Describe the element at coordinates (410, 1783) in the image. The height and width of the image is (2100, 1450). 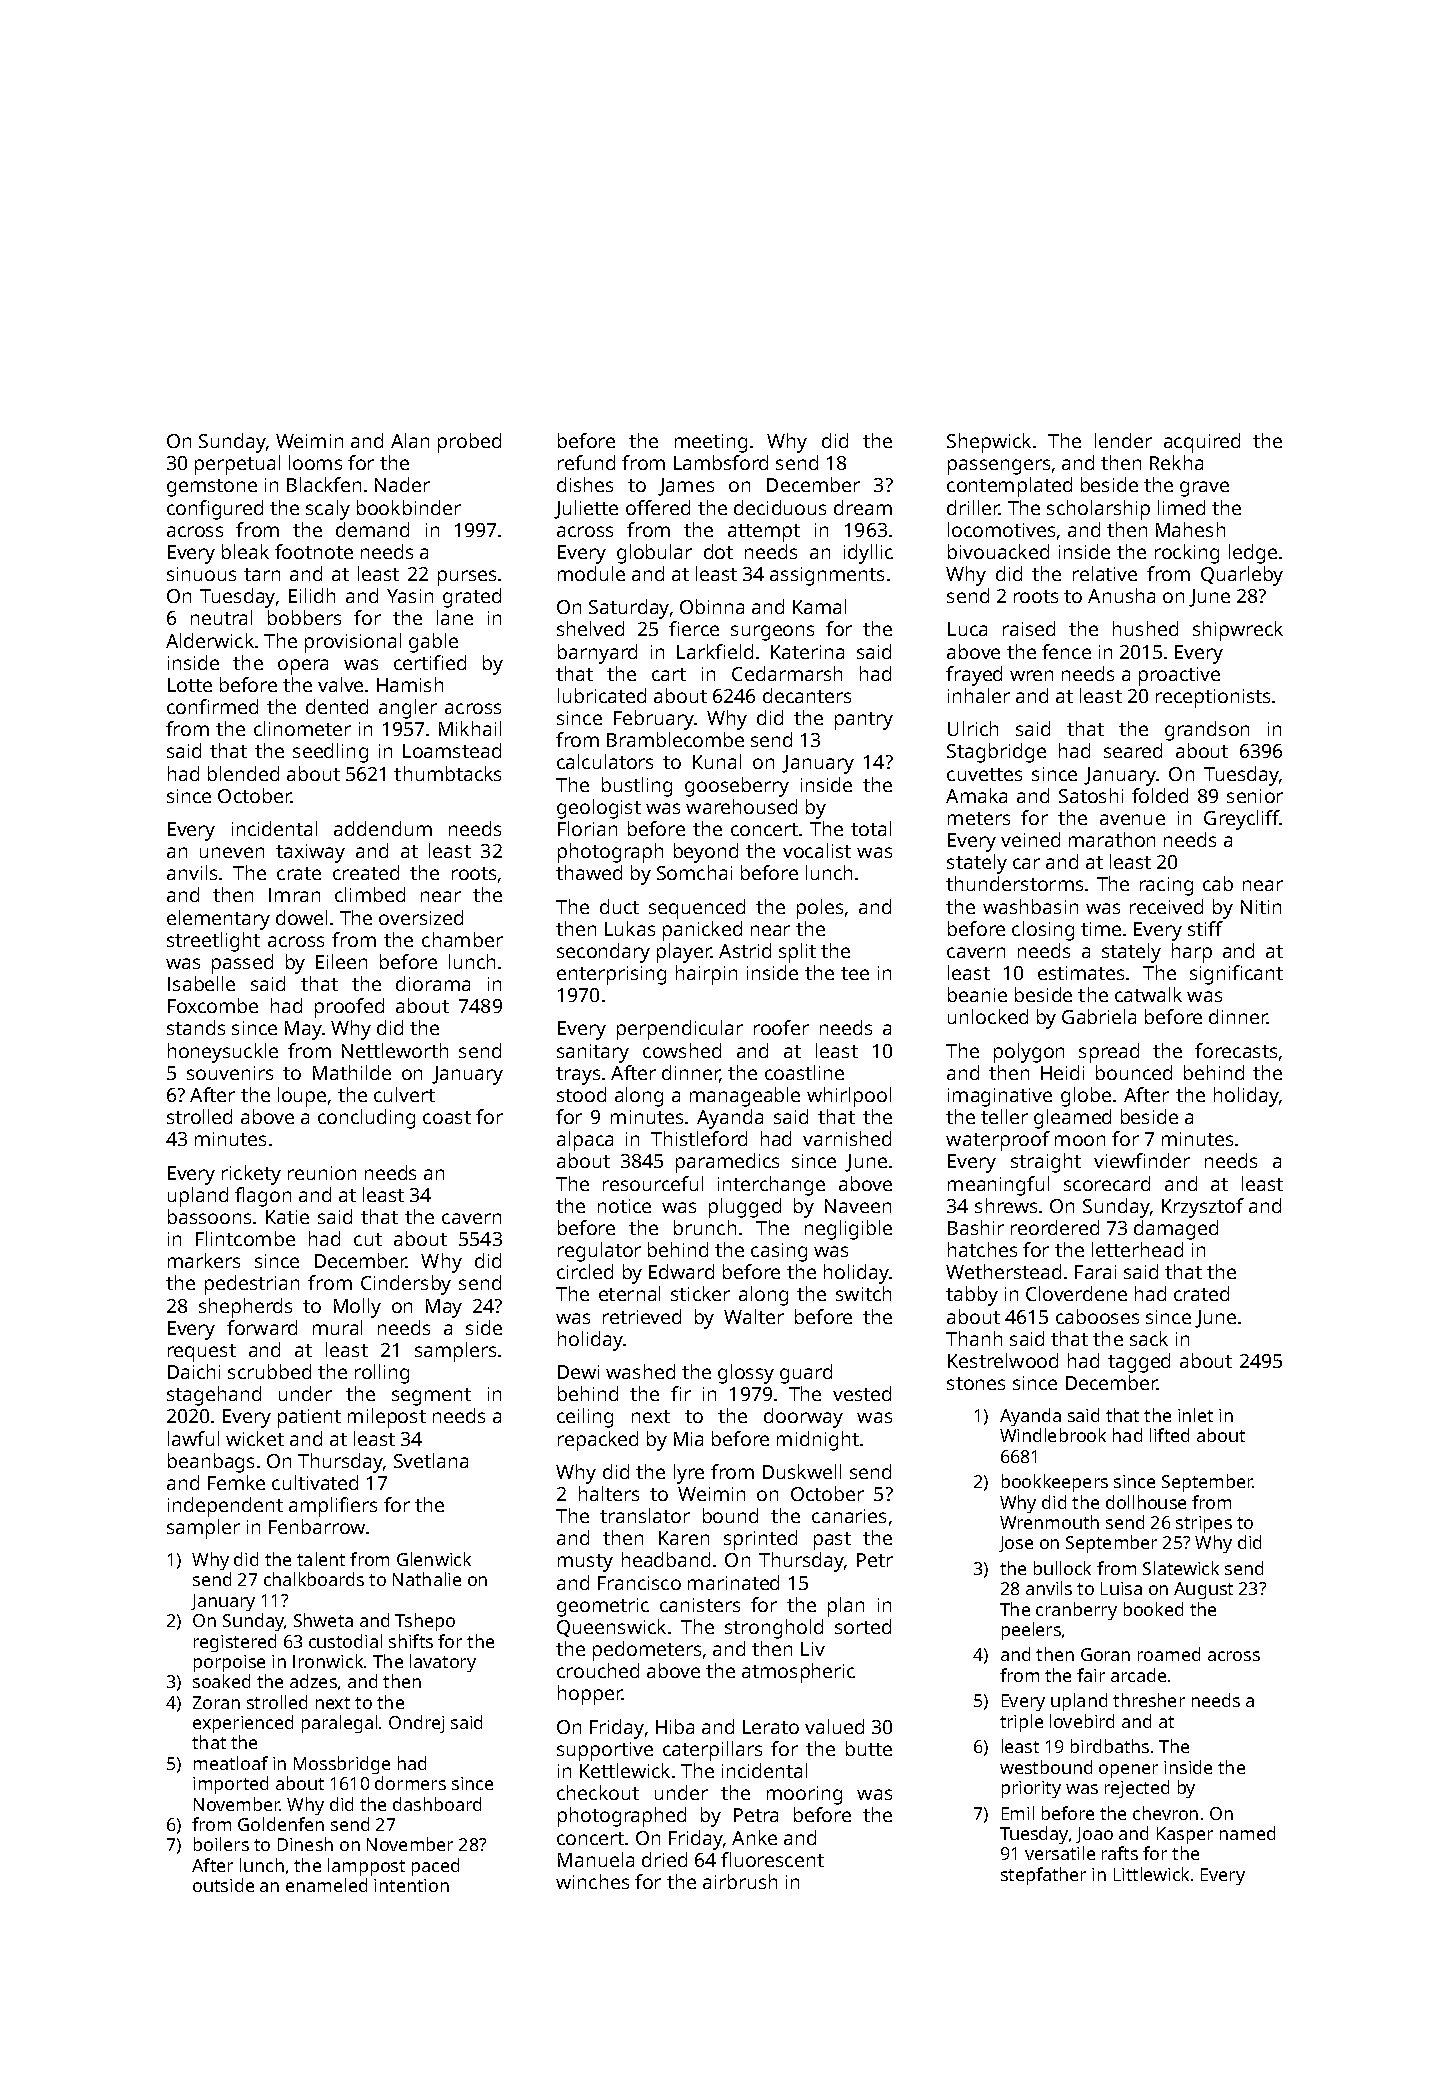
I see `dormers` at that location.
